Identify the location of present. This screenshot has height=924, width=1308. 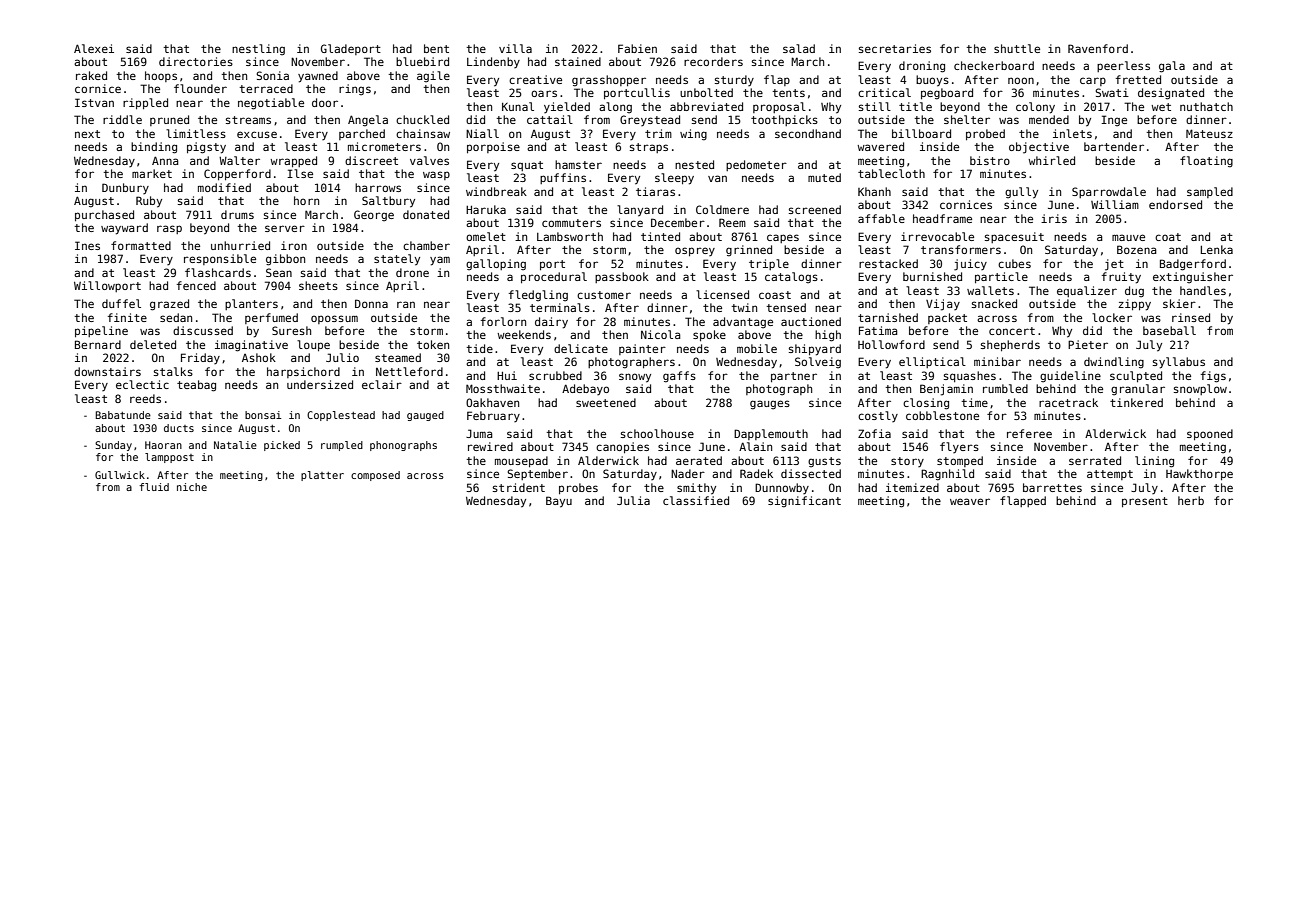
(1145, 502).
